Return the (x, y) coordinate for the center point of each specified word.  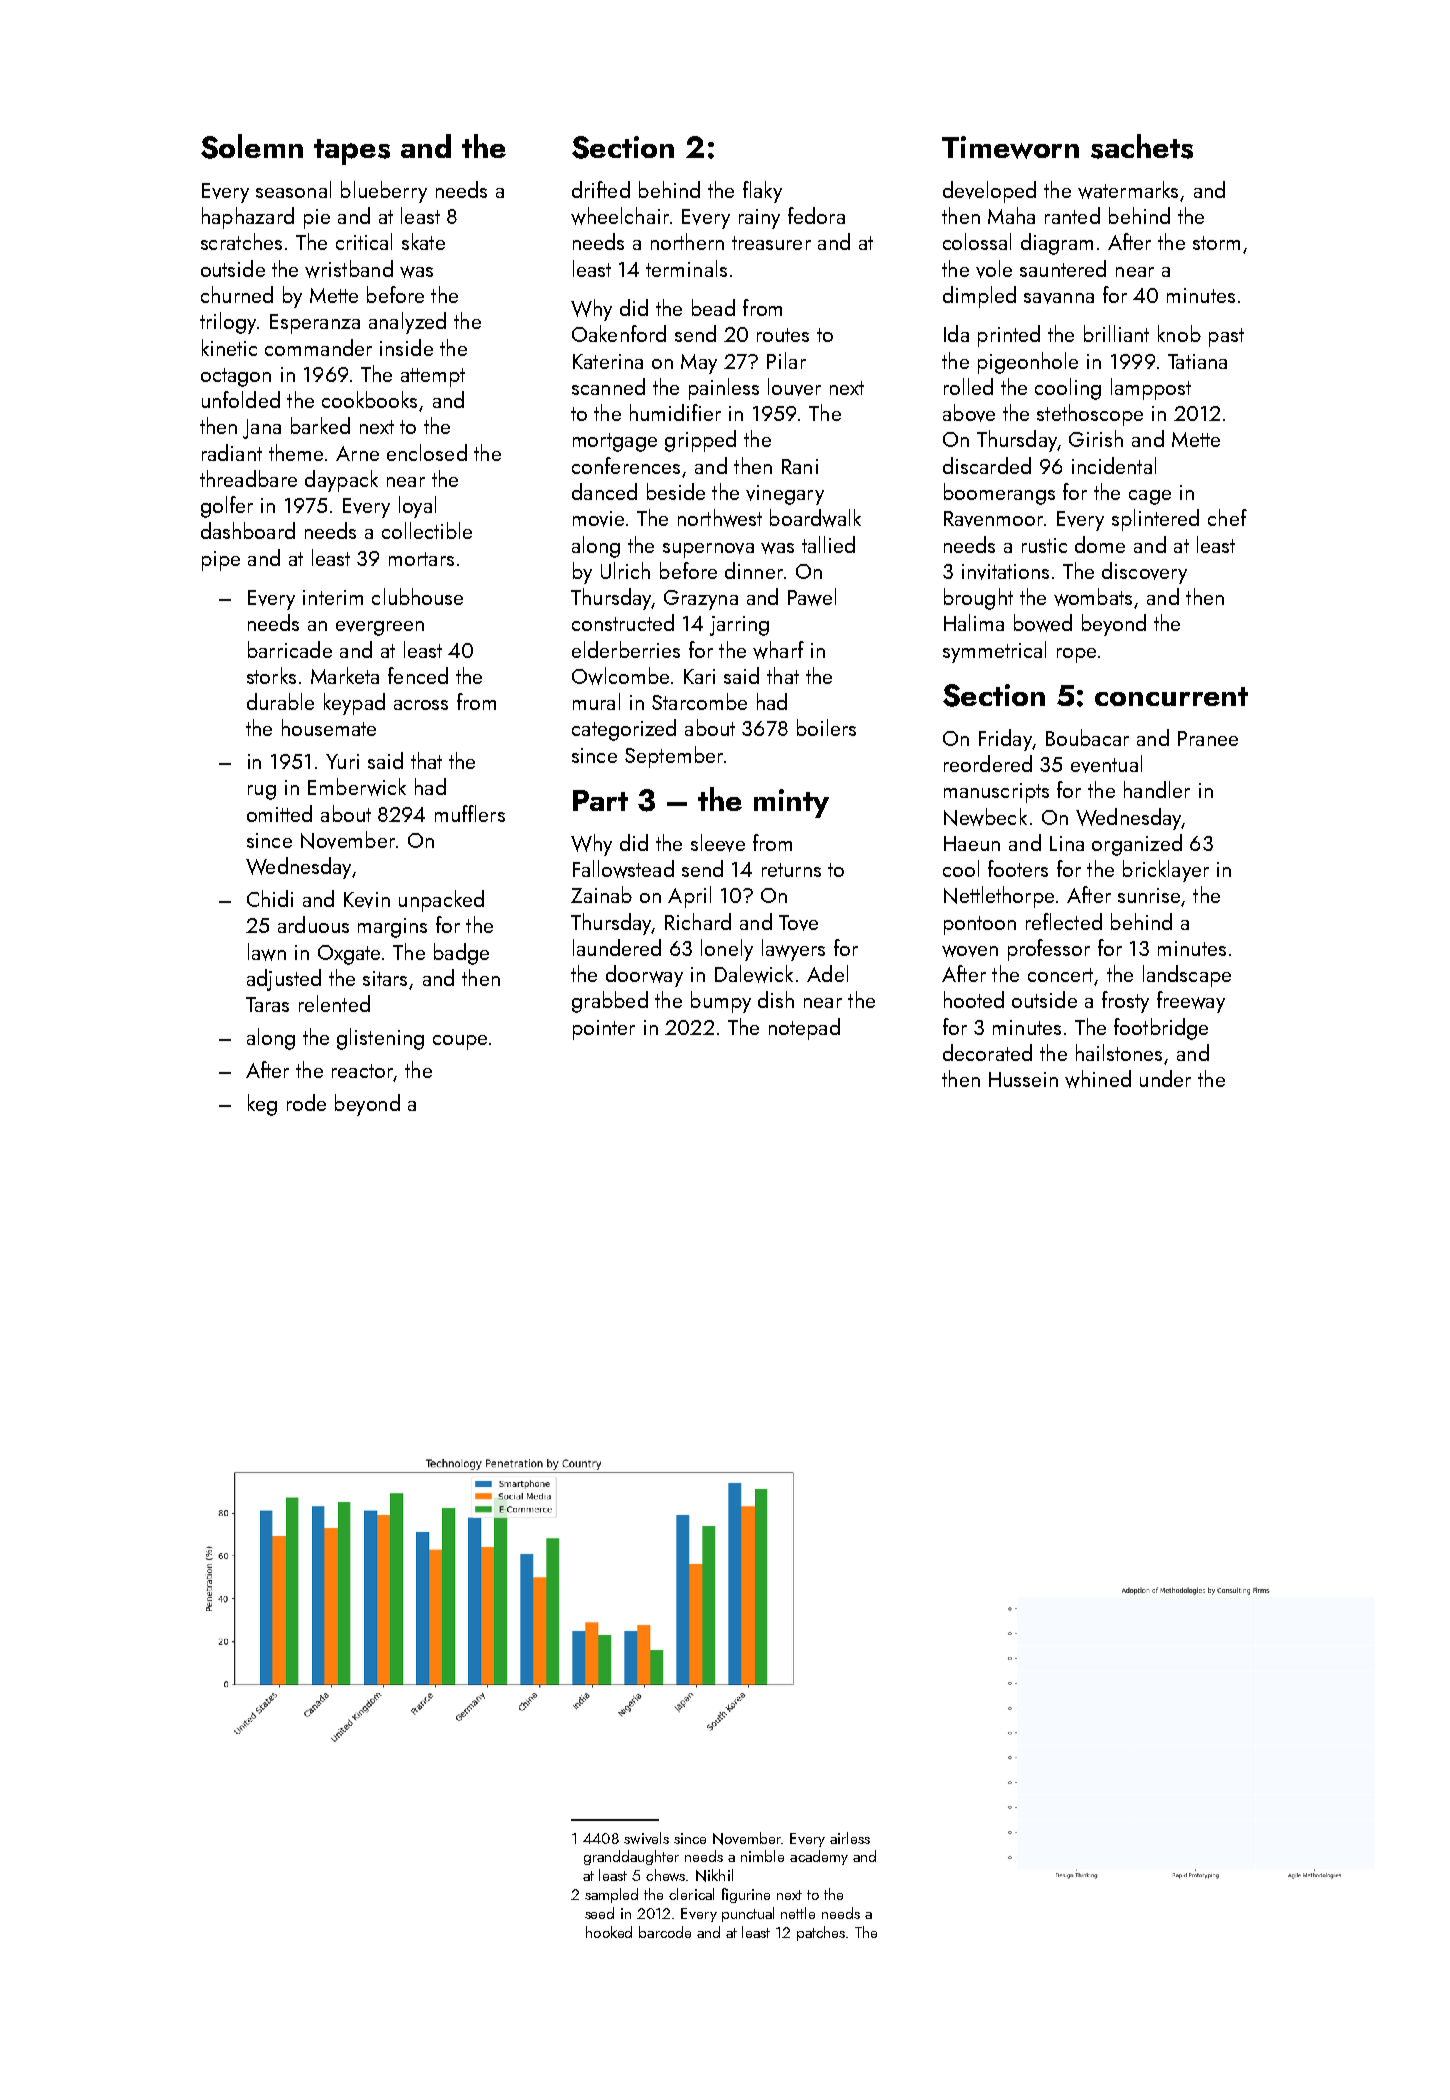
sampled (611, 1895)
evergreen (380, 628)
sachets (1142, 146)
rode (306, 1102)
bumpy (721, 1002)
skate (423, 241)
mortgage (615, 442)
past (1226, 337)
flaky (762, 192)
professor (1049, 950)
